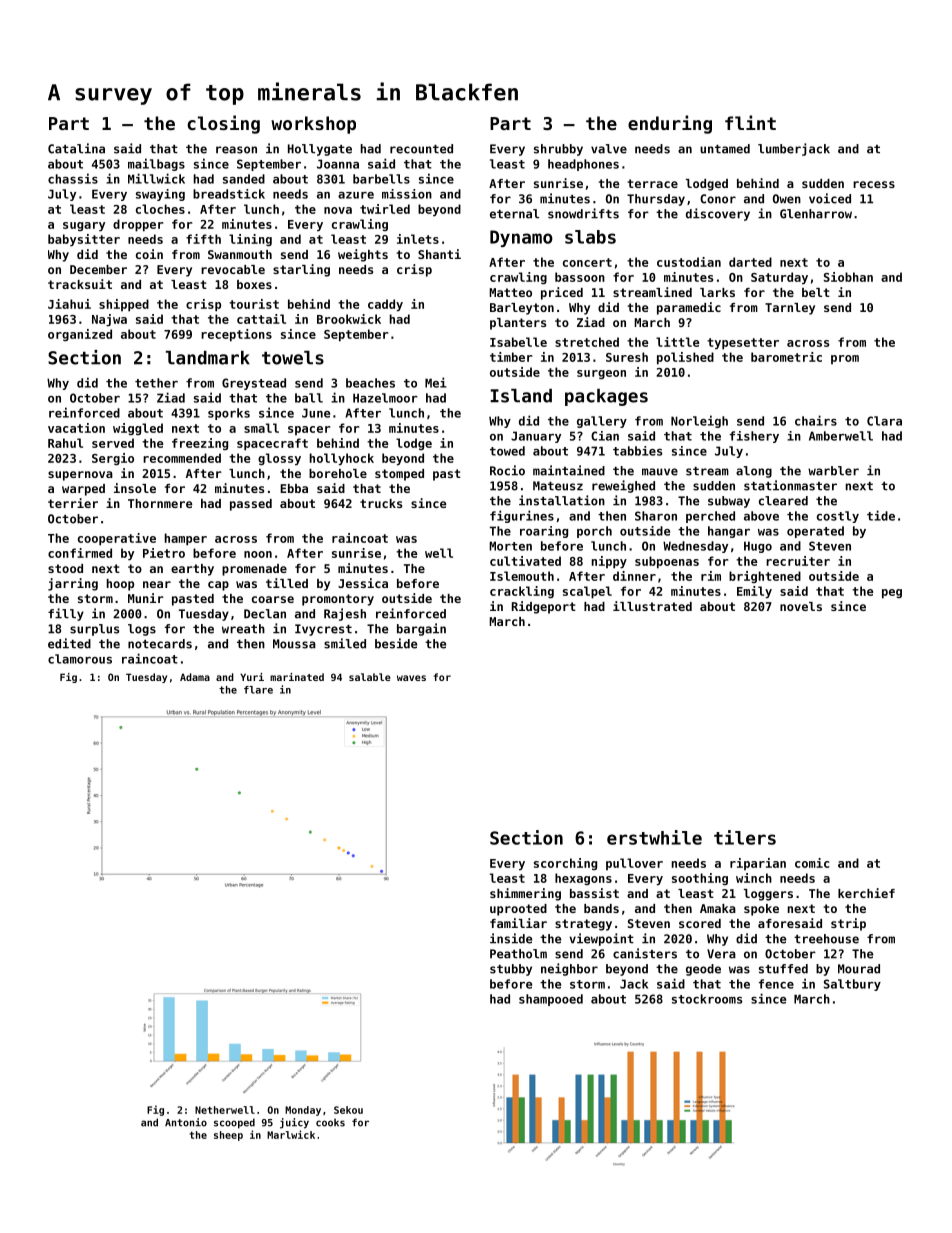 Image resolution: width=952 pixels, height=1233 pixels. What do you see at coordinates (525, 894) in the screenshot?
I see `shimmering` at bounding box center [525, 894].
